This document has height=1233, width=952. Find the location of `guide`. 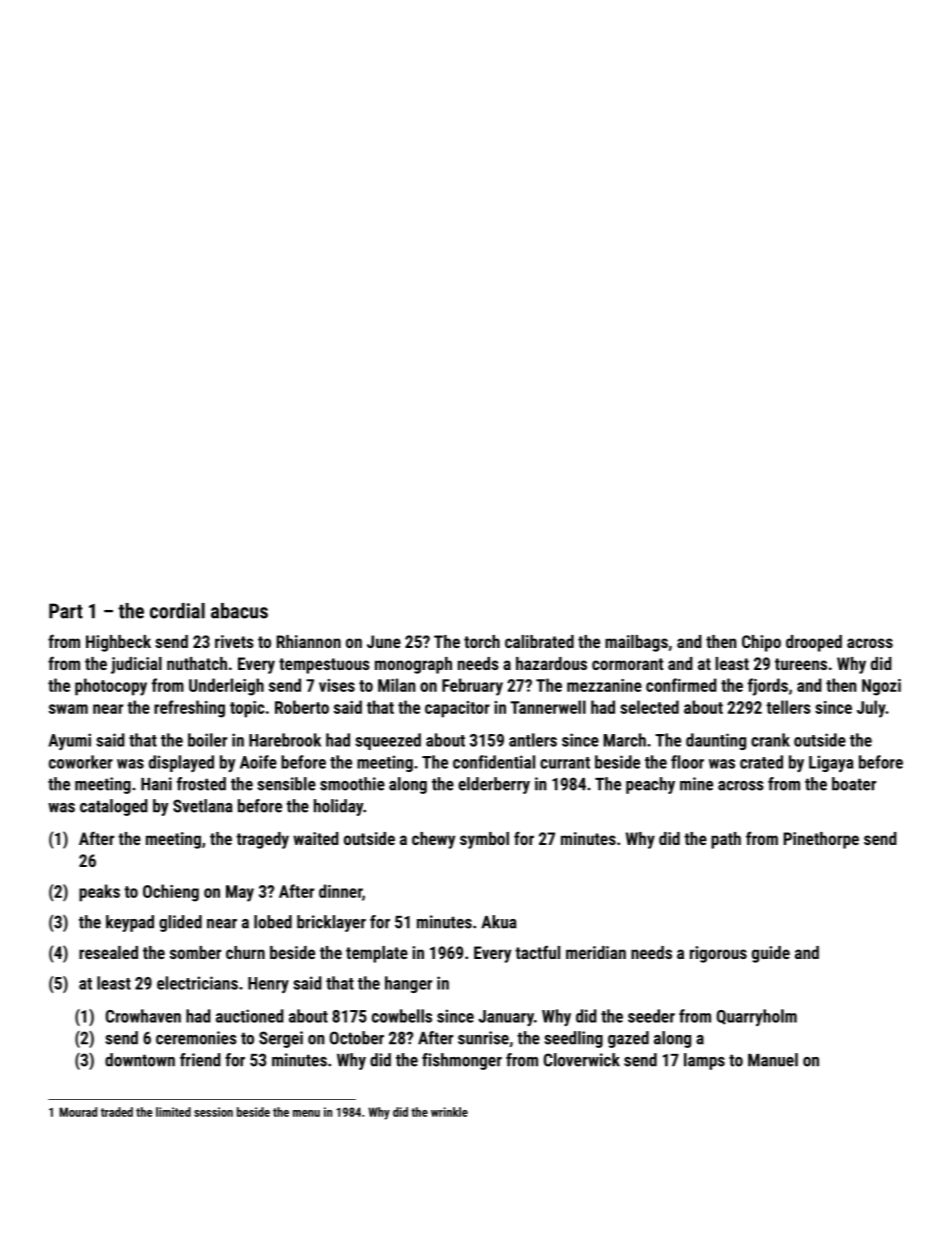

guide is located at coordinates (771, 954).
